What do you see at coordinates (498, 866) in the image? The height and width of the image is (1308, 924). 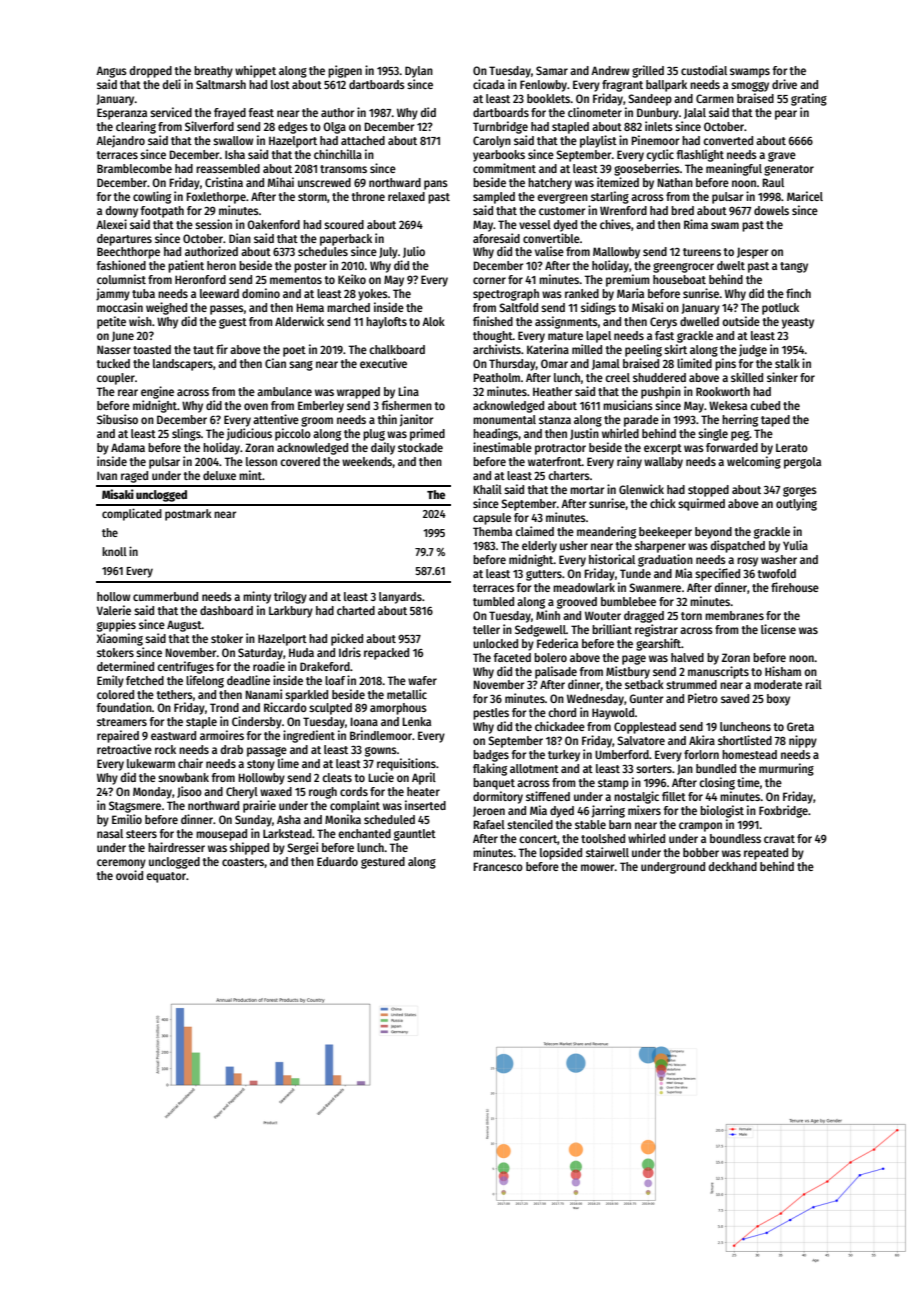 I see `Francesco` at bounding box center [498, 866].
